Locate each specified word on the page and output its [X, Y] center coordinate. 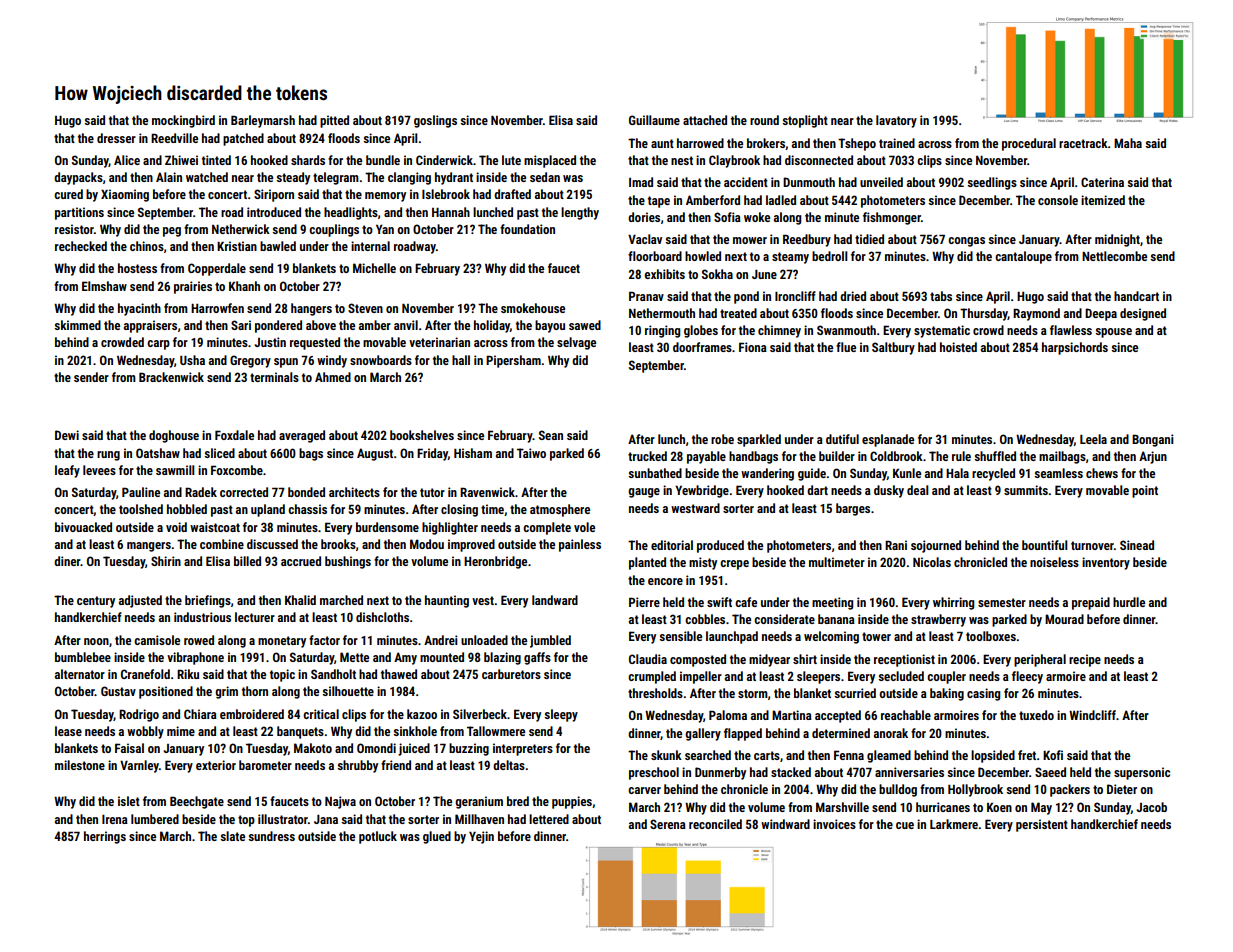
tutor [432, 492]
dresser [116, 138]
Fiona [753, 347]
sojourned [936, 546]
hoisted [958, 347]
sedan [545, 177]
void [176, 527]
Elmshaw [104, 286]
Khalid [300, 600]
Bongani [1153, 440]
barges [853, 509]
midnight [1117, 240]
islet [129, 801]
